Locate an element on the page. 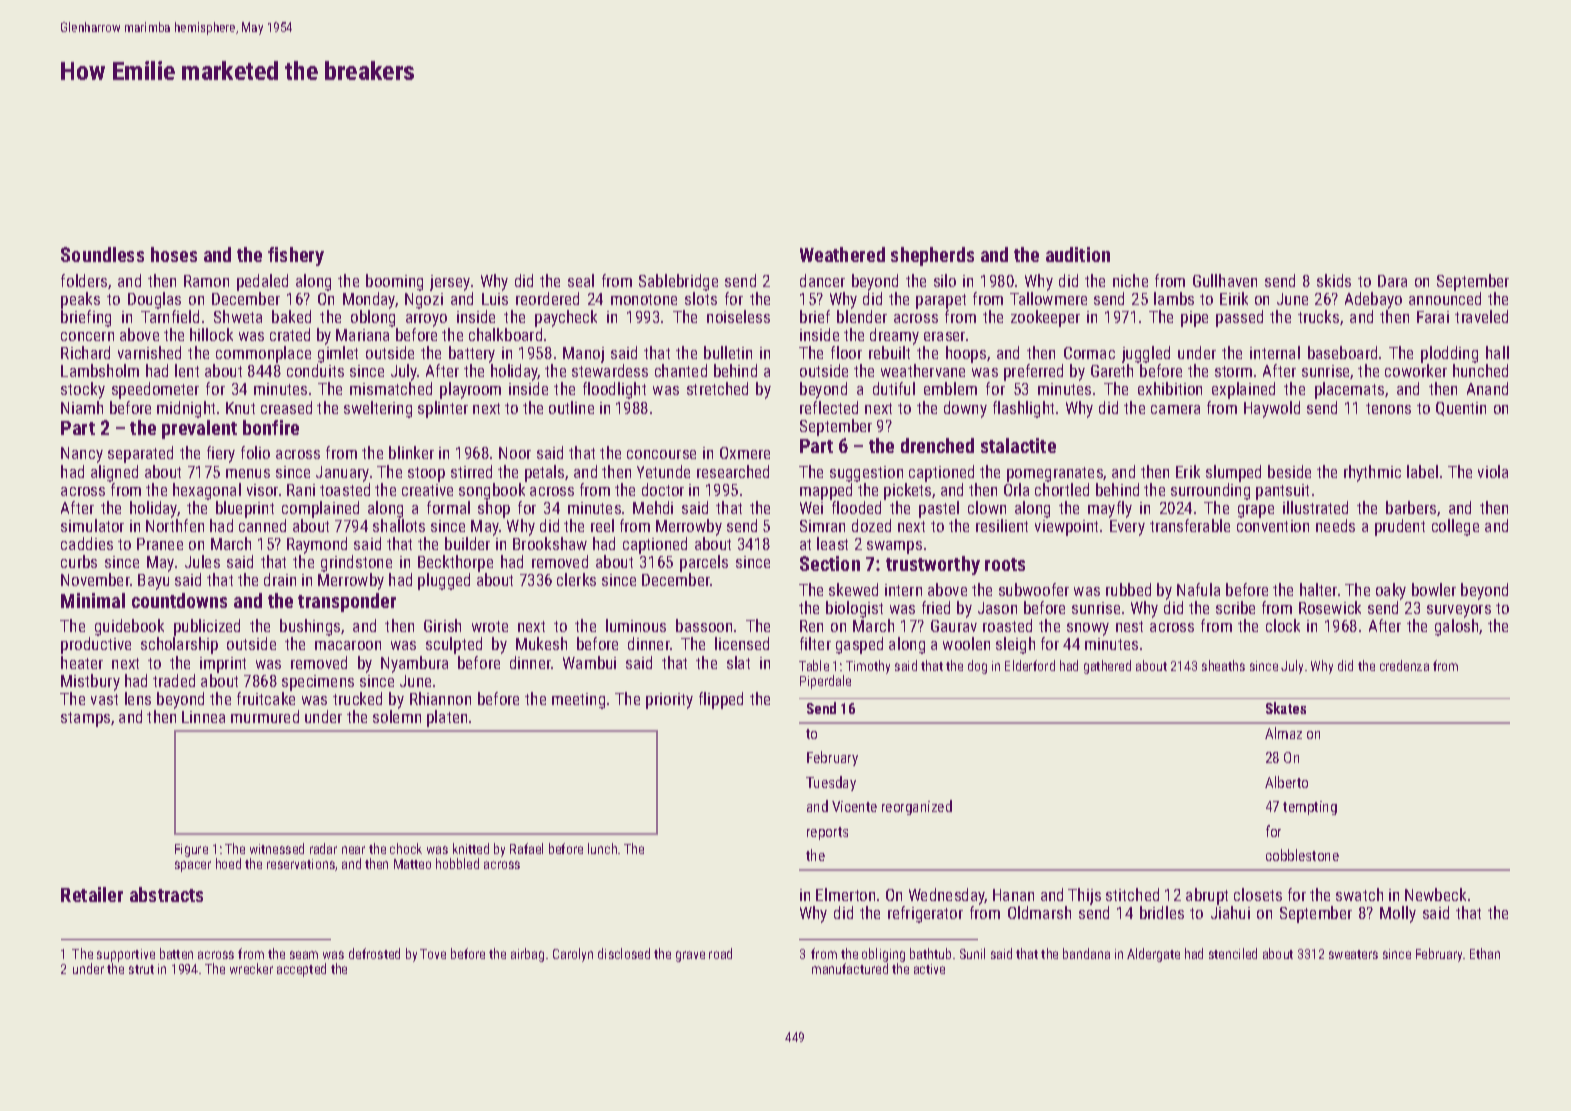 The width and height of the image is (1571, 1111). slots is located at coordinates (701, 298).
